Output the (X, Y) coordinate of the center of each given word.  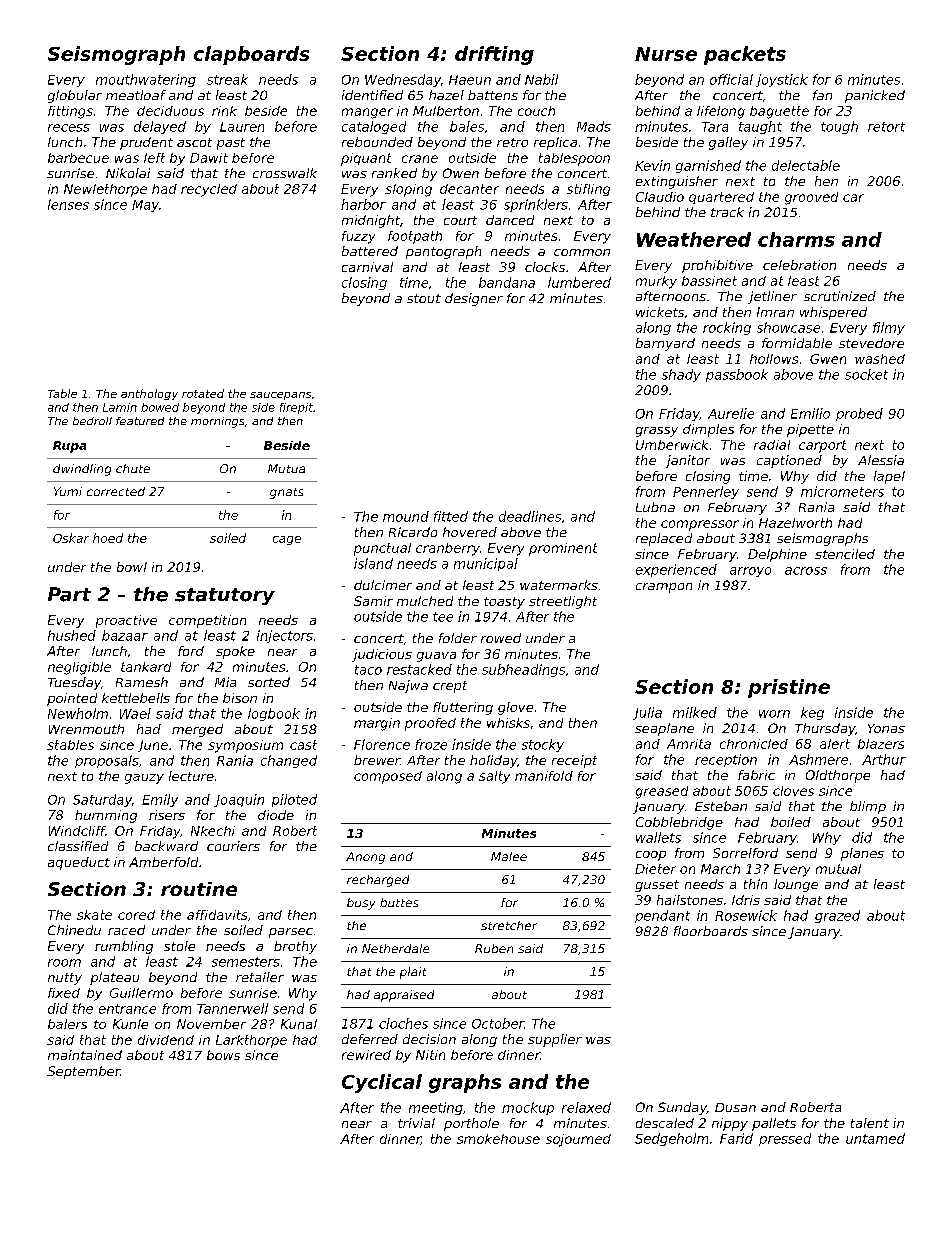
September (83, 1072)
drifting (494, 55)
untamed (875, 1138)
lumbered (579, 282)
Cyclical (382, 1083)
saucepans (280, 396)
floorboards (711, 931)
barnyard (665, 344)
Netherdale (395, 948)
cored (136, 915)
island (373, 563)
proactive (126, 621)
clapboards (251, 55)
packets (745, 55)
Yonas (886, 728)
